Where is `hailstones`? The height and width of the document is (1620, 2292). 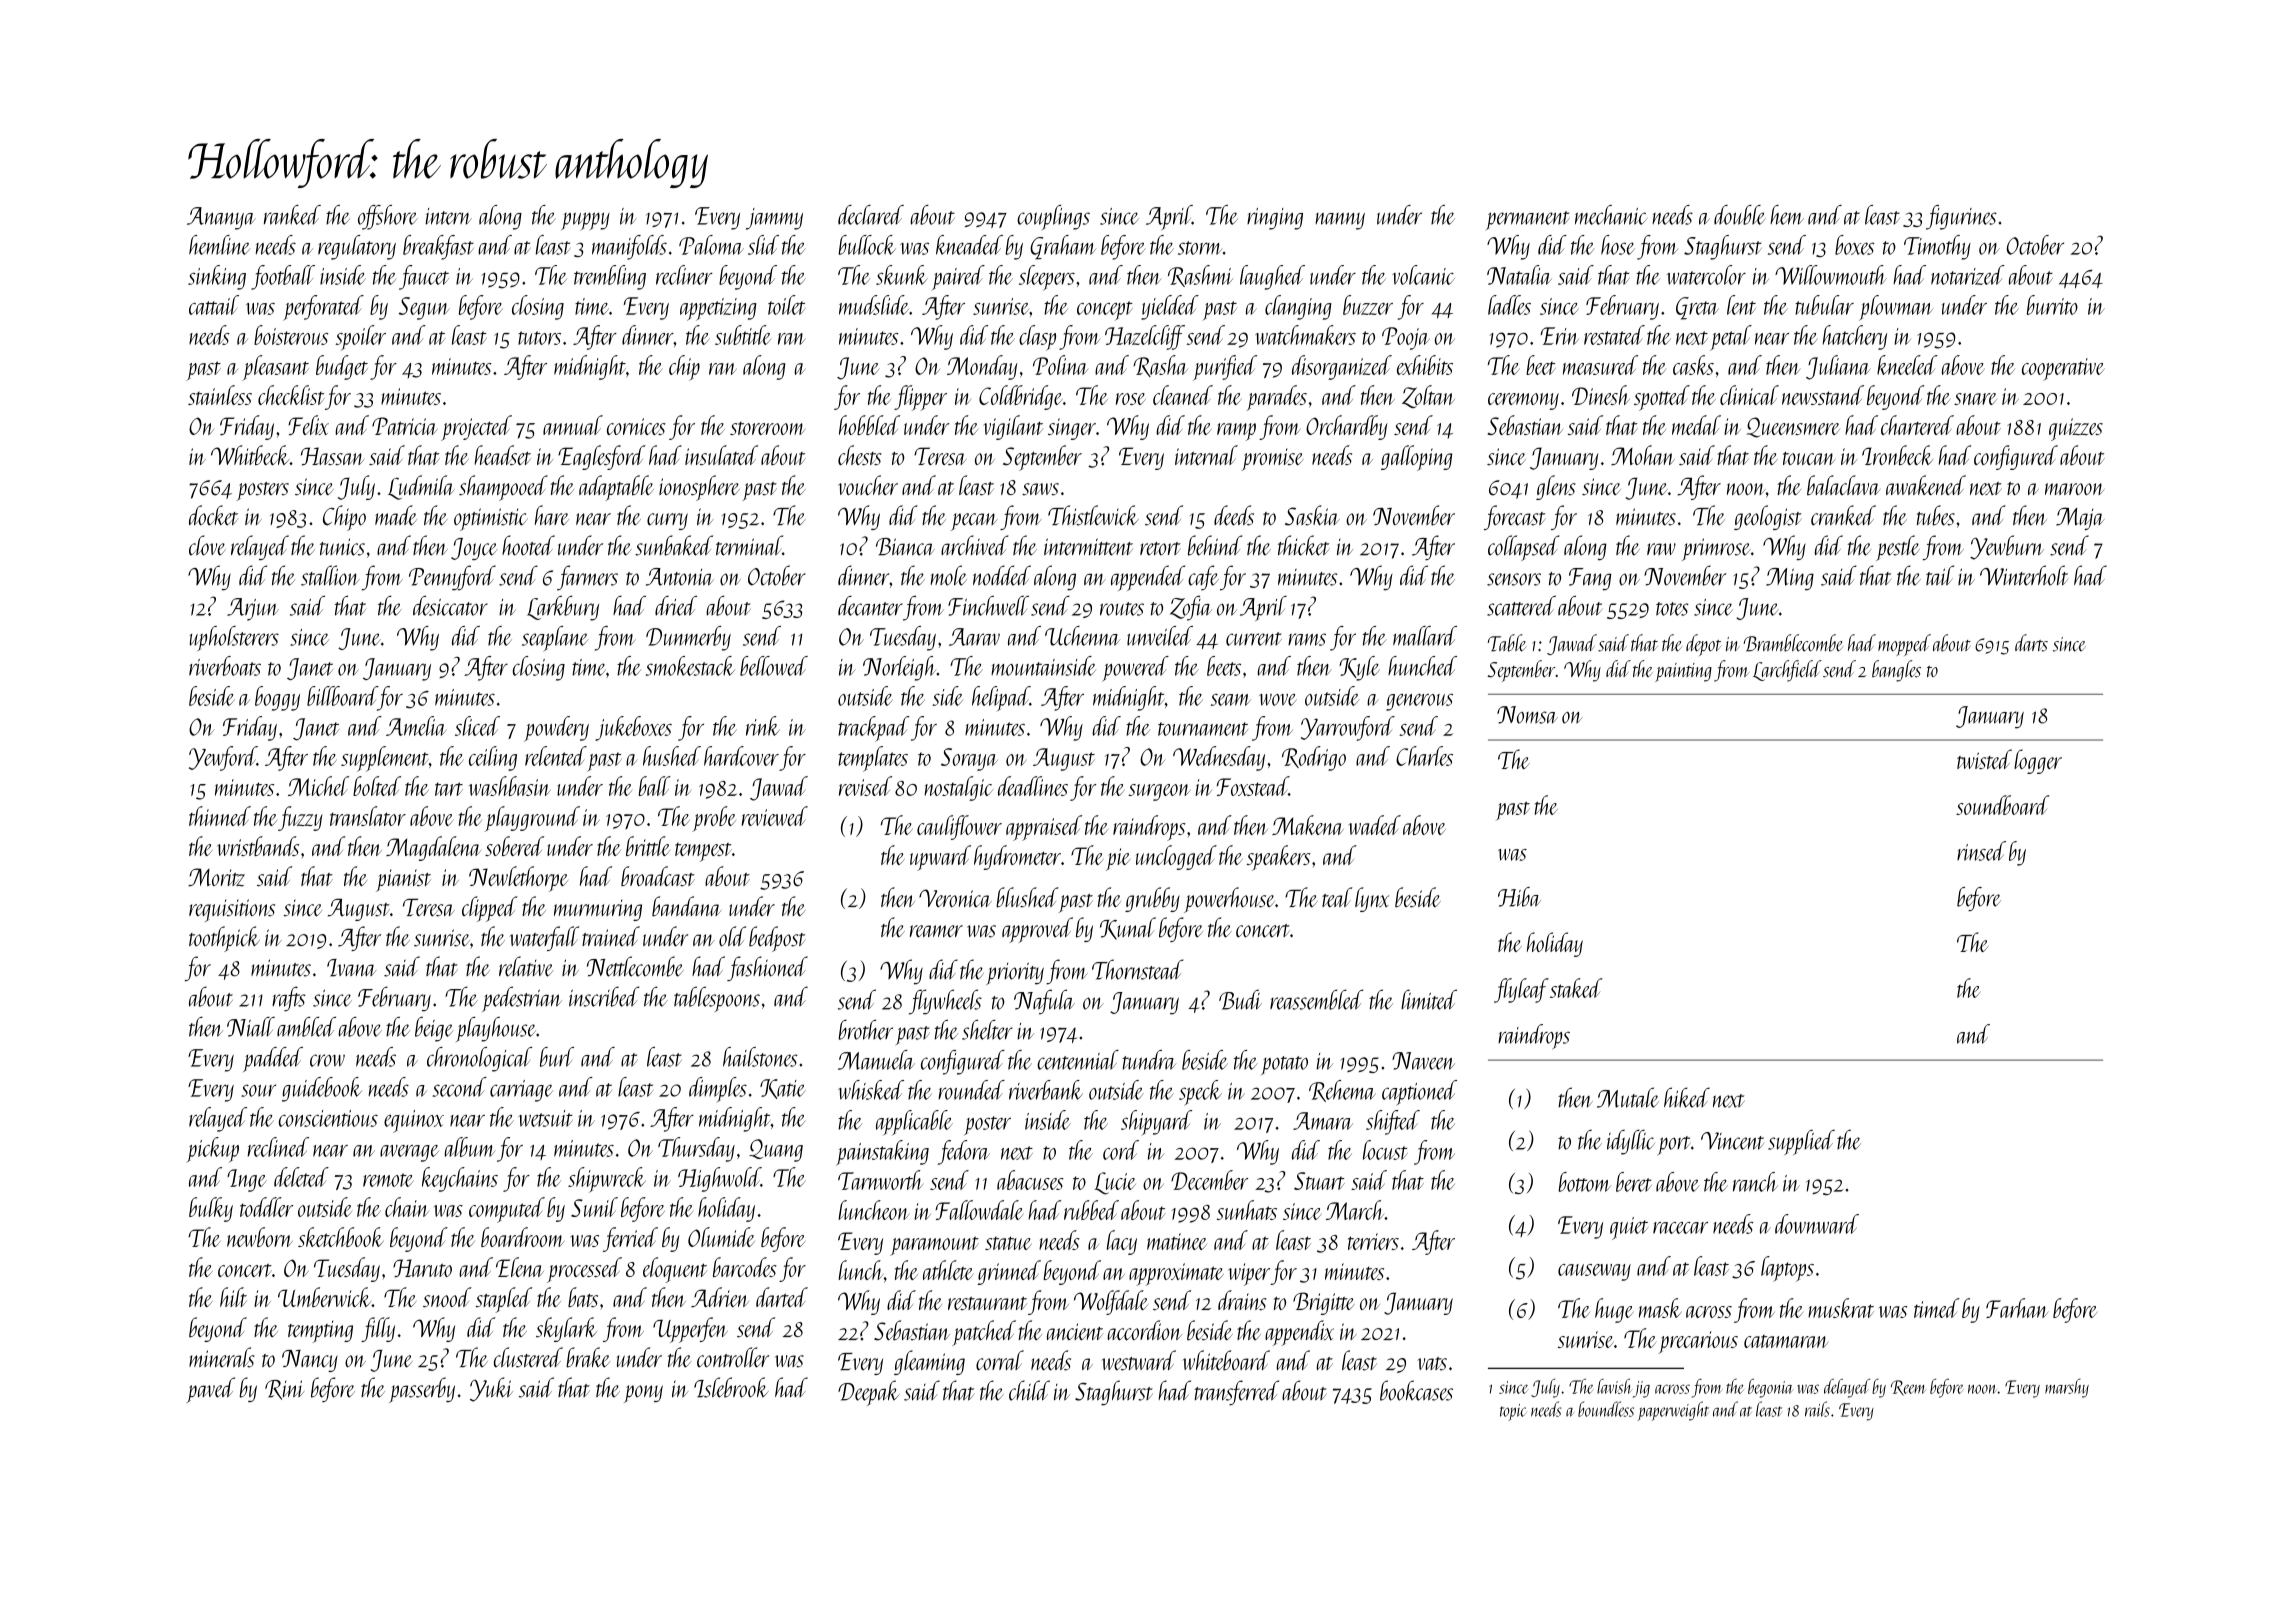 hailstones is located at coordinates (760, 1057).
